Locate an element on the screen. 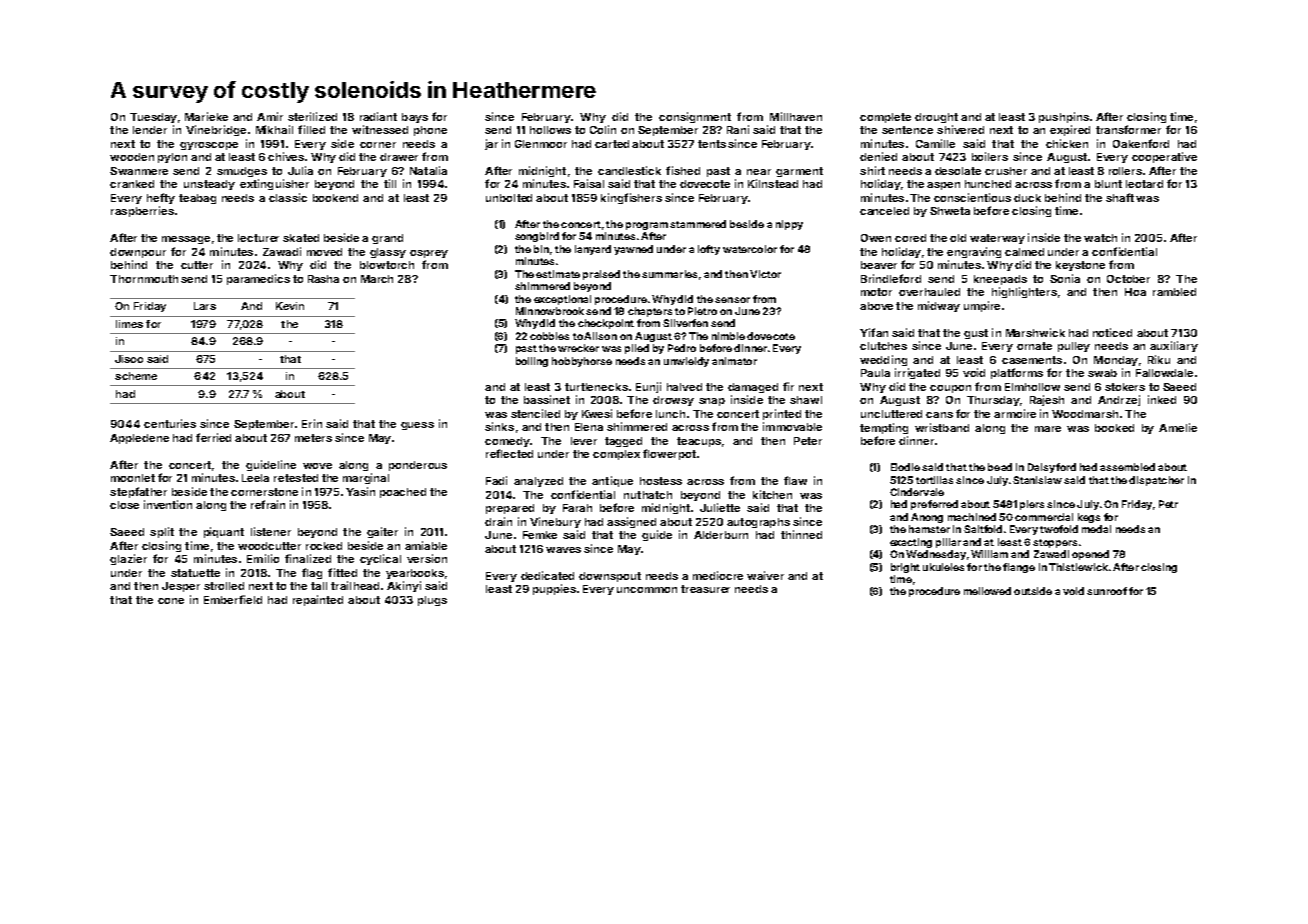  Millhaven is located at coordinates (796, 116).
